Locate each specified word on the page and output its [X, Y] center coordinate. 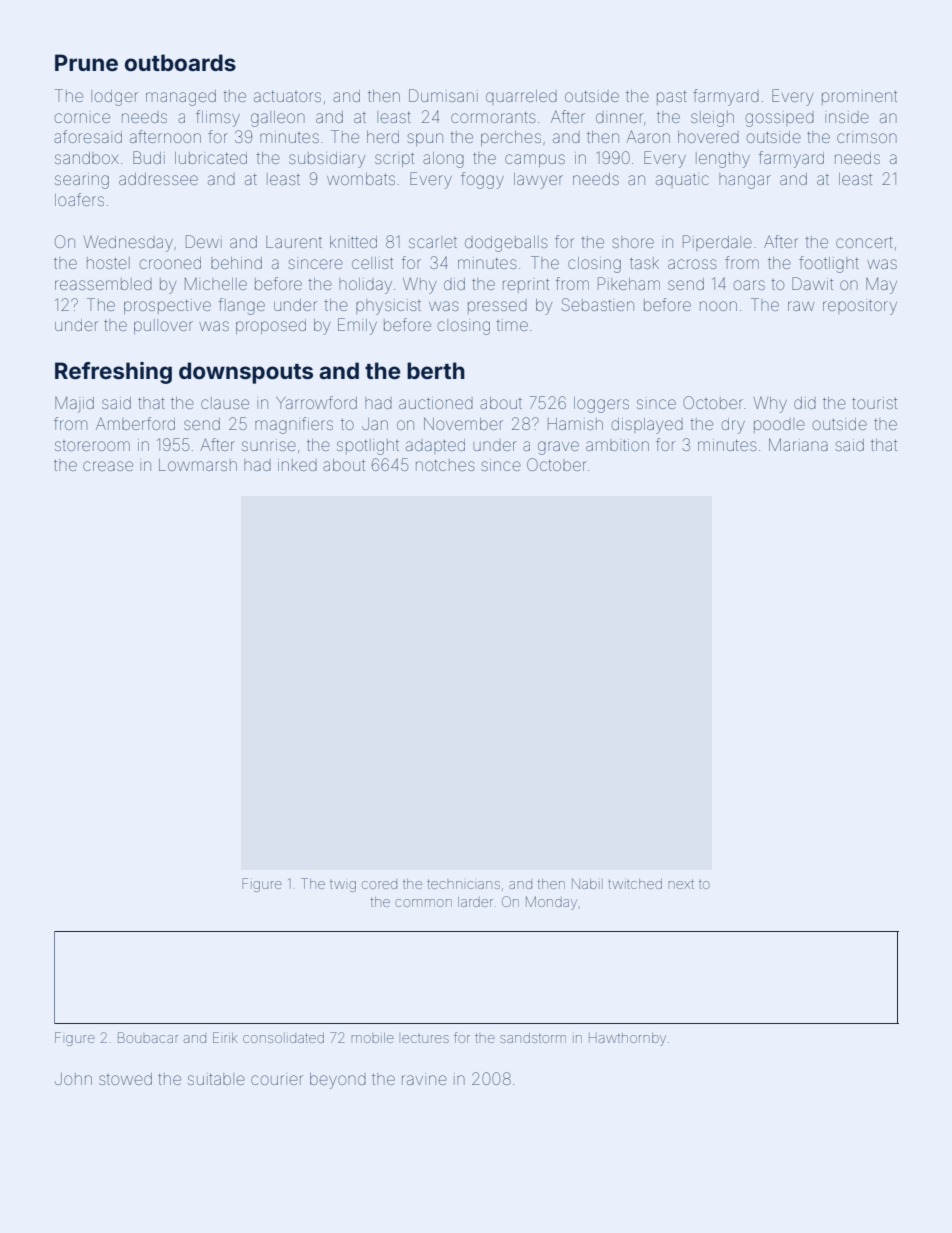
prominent [859, 98]
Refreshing [113, 373]
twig [343, 886]
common [423, 903]
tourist [874, 403]
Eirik [225, 1037]
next [681, 884]
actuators [287, 96]
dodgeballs [506, 244]
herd [383, 137]
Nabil [587, 883]
